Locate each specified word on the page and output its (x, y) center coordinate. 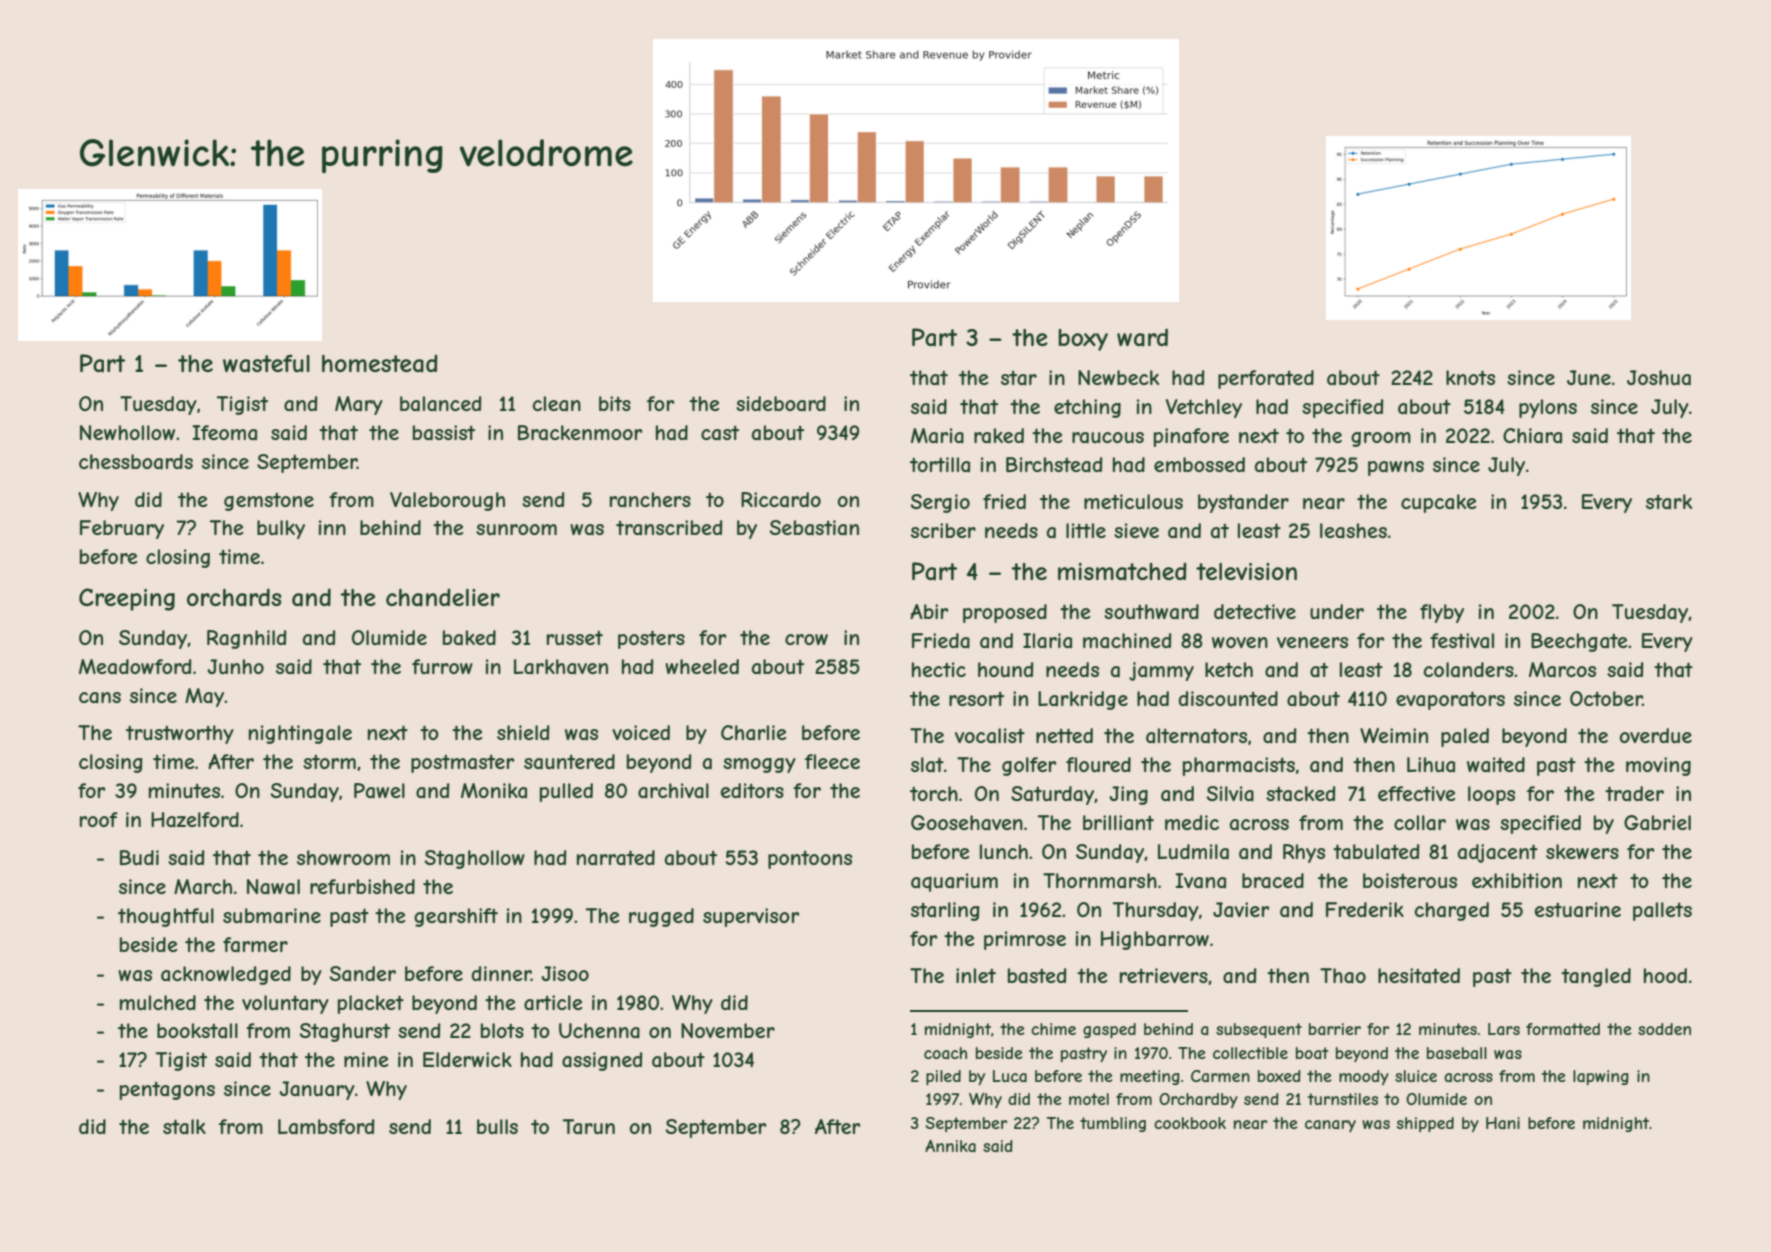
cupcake (1438, 503)
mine (366, 1059)
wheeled (702, 666)
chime (1053, 1029)
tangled (1596, 977)
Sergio (940, 503)
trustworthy (180, 734)
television (1246, 571)
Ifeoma (224, 432)
